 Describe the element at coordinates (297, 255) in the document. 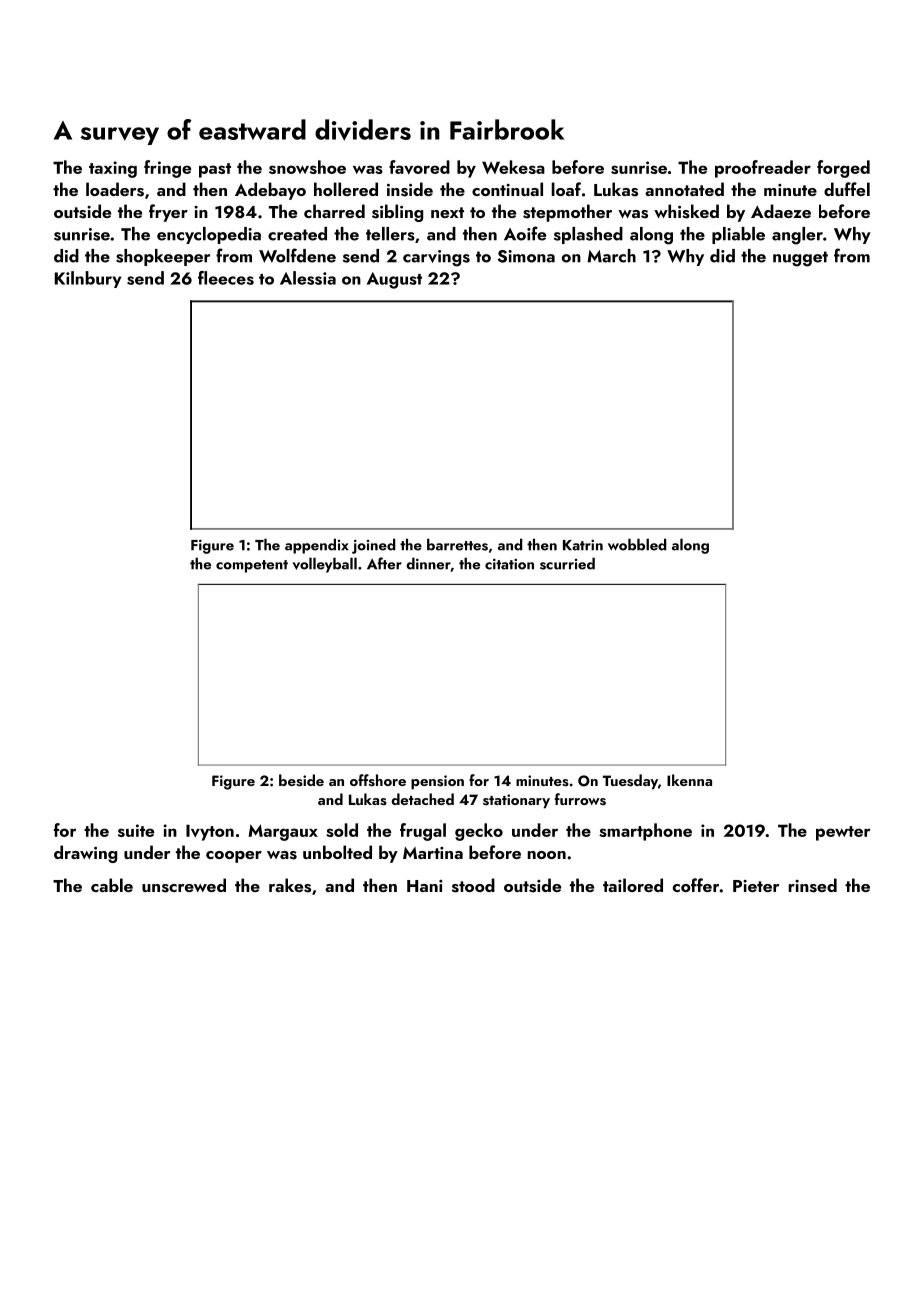

I see `Wolfdene` at that location.
